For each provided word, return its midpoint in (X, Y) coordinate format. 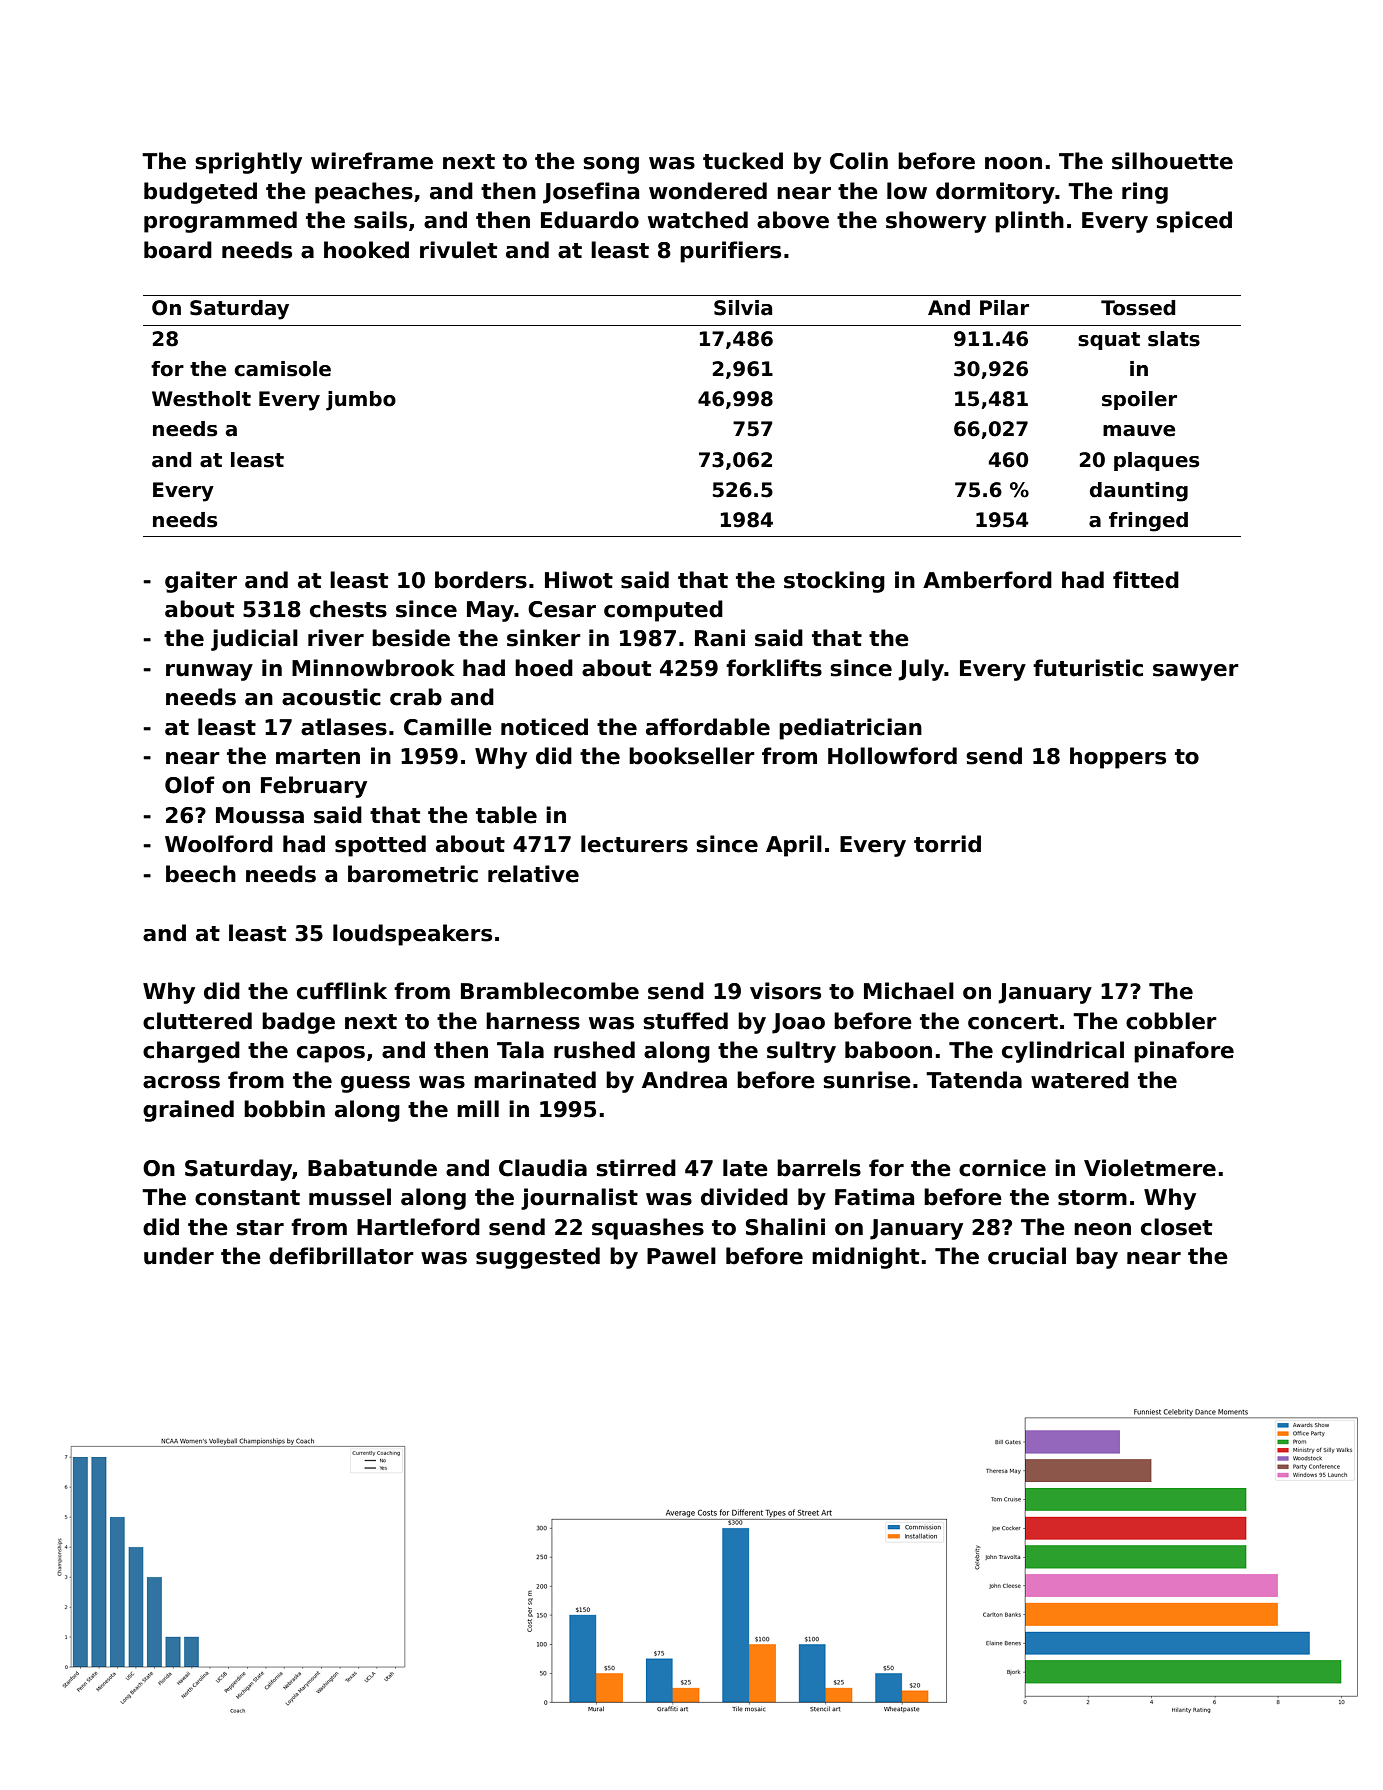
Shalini (785, 1227)
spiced (1194, 222)
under (179, 1256)
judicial (254, 640)
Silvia (743, 308)
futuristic (1088, 668)
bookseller (692, 756)
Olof (190, 785)
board (178, 250)
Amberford (987, 580)
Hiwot (579, 580)
